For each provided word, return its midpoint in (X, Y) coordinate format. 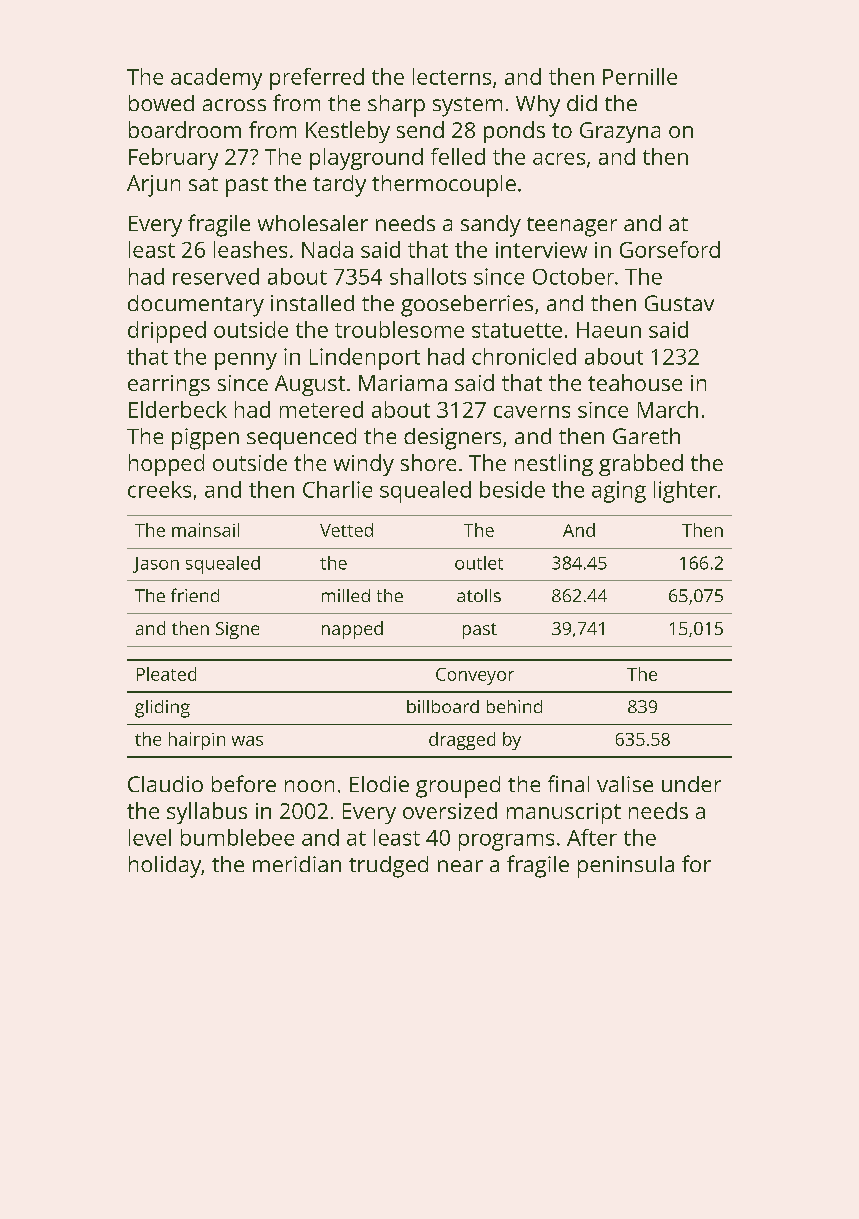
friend (195, 595)
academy (216, 79)
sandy (491, 226)
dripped (167, 332)
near (460, 866)
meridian (297, 864)
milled (346, 595)
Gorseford (670, 249)
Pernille (640, 76)
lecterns (452, 76)
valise (625, 784)
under (691, 784)
